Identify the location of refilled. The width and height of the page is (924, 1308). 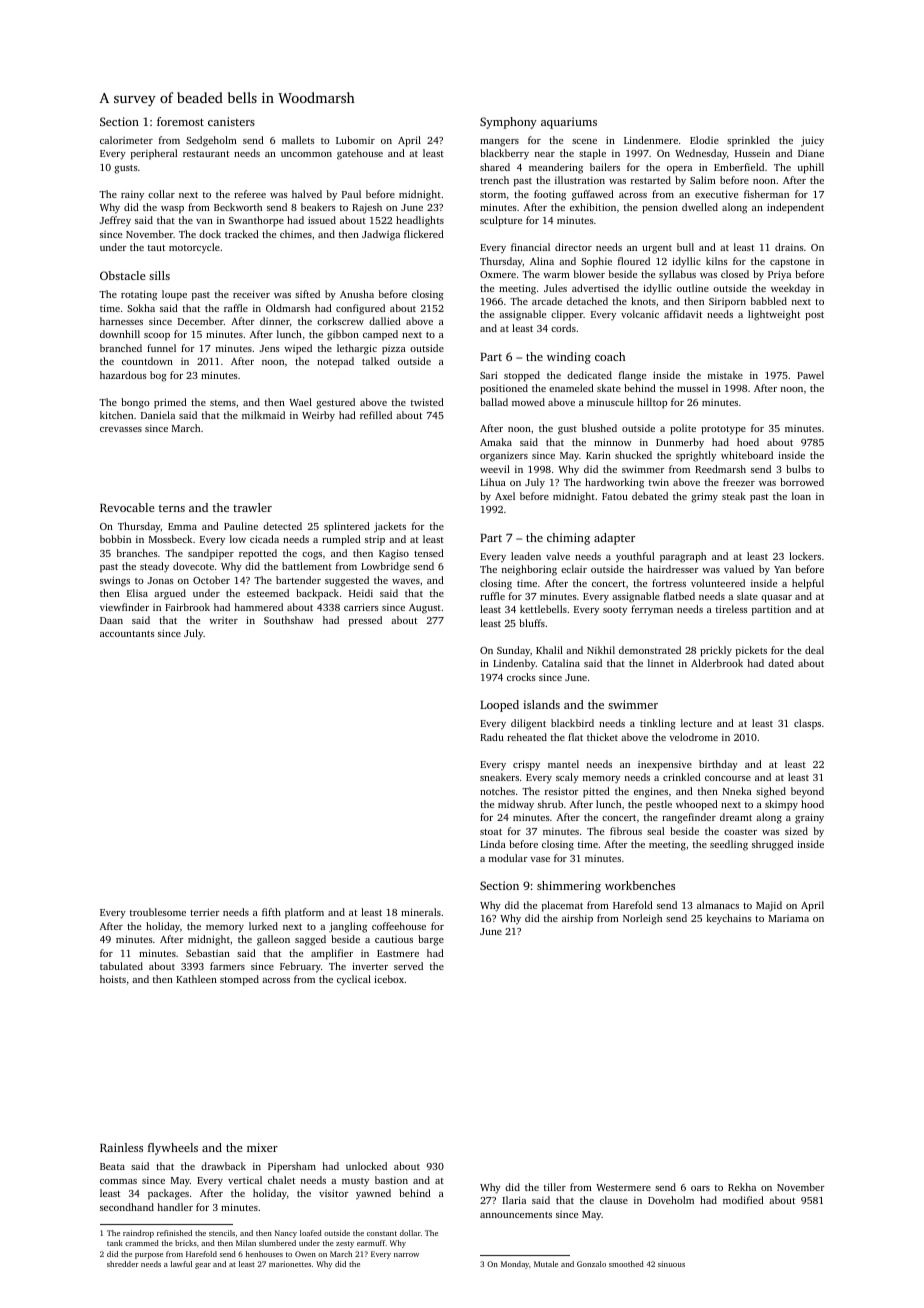
(376, 415).
